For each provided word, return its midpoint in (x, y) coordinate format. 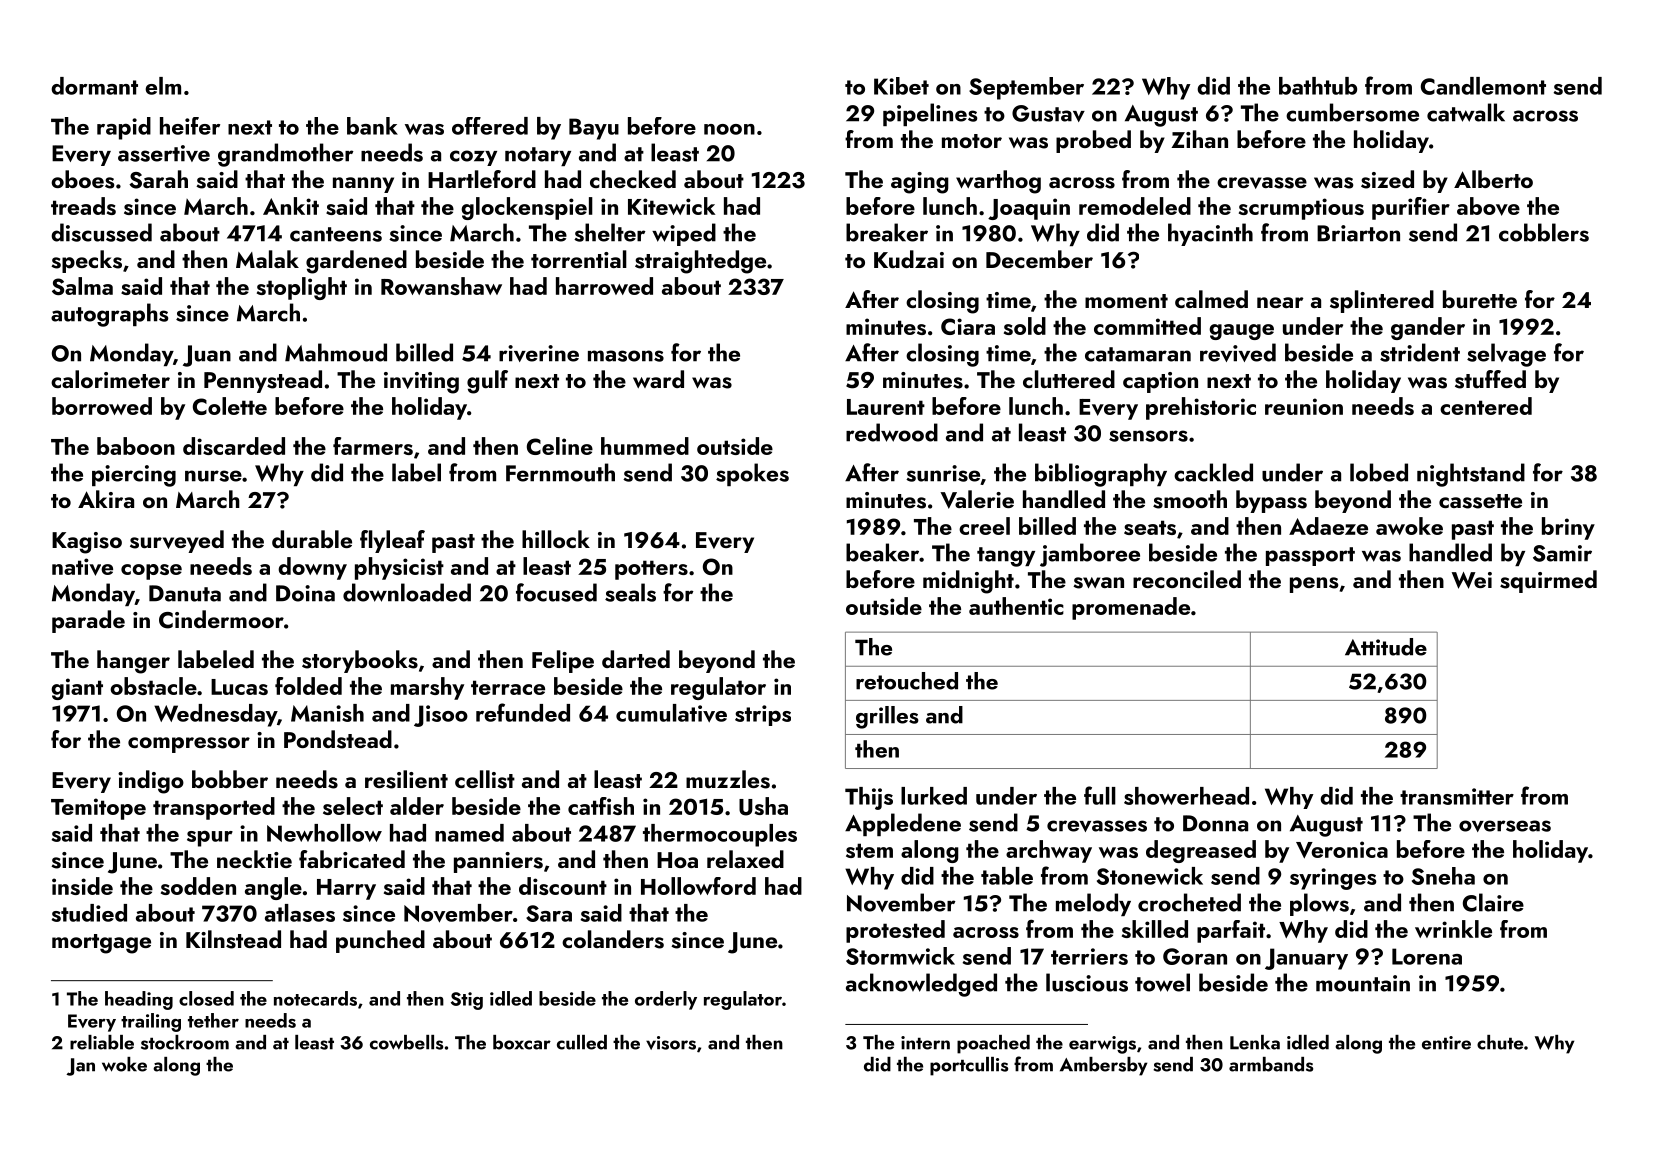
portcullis (969, 1066)
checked (633, 179)
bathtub (1318, 86)
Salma (82, 286)
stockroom (185, 1042)
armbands (1271, 1064)
